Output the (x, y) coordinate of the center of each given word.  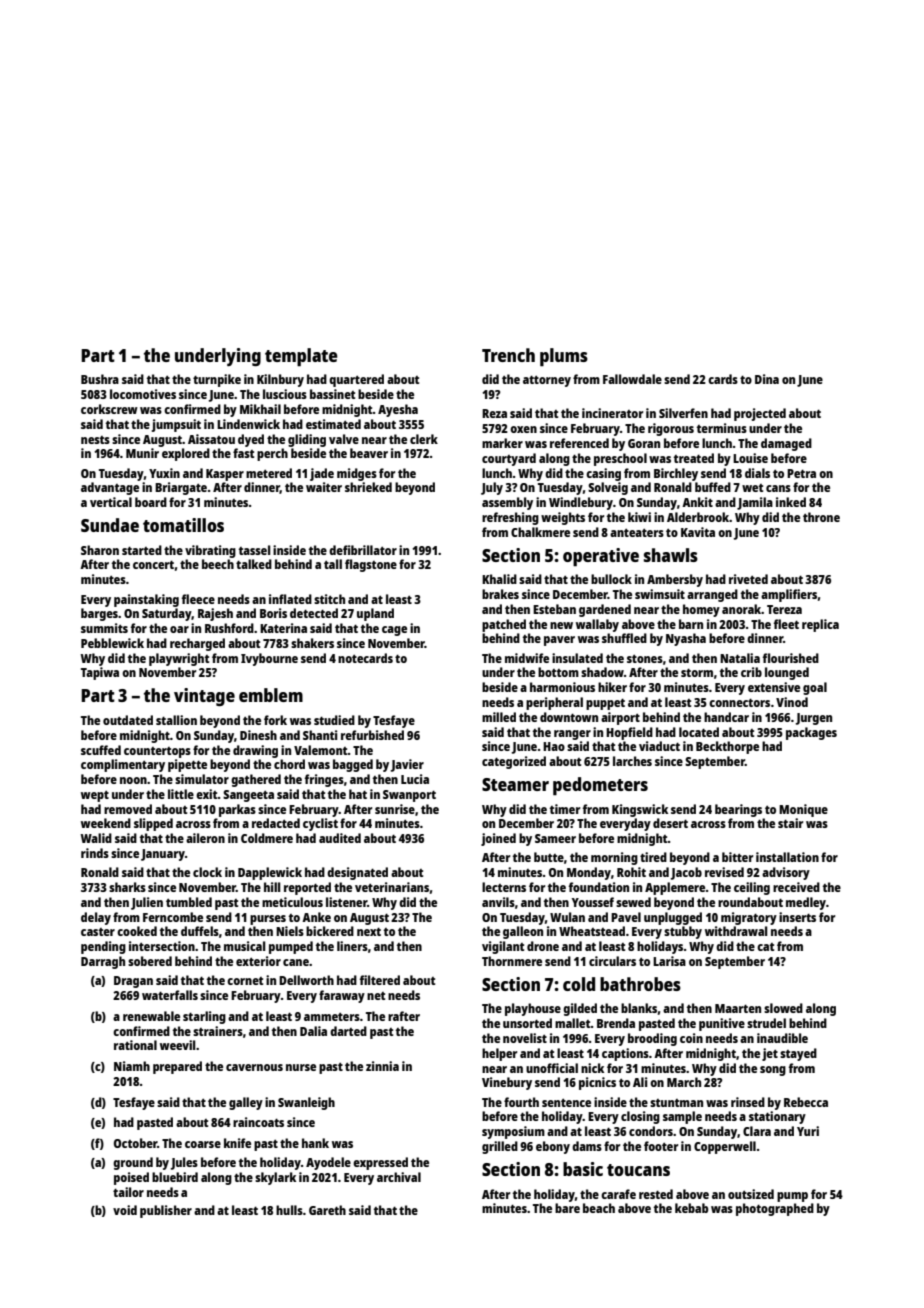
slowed (783, 1008)
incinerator (612, 413)
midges (357, 474)
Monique (803, 810)
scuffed (101, 750)
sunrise (395, 809)
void (125, 1210)
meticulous (292, 902)
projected (760, 414)
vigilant (503, 947)
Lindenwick (248, 424)
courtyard (509, 459)
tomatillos (183, 525)
